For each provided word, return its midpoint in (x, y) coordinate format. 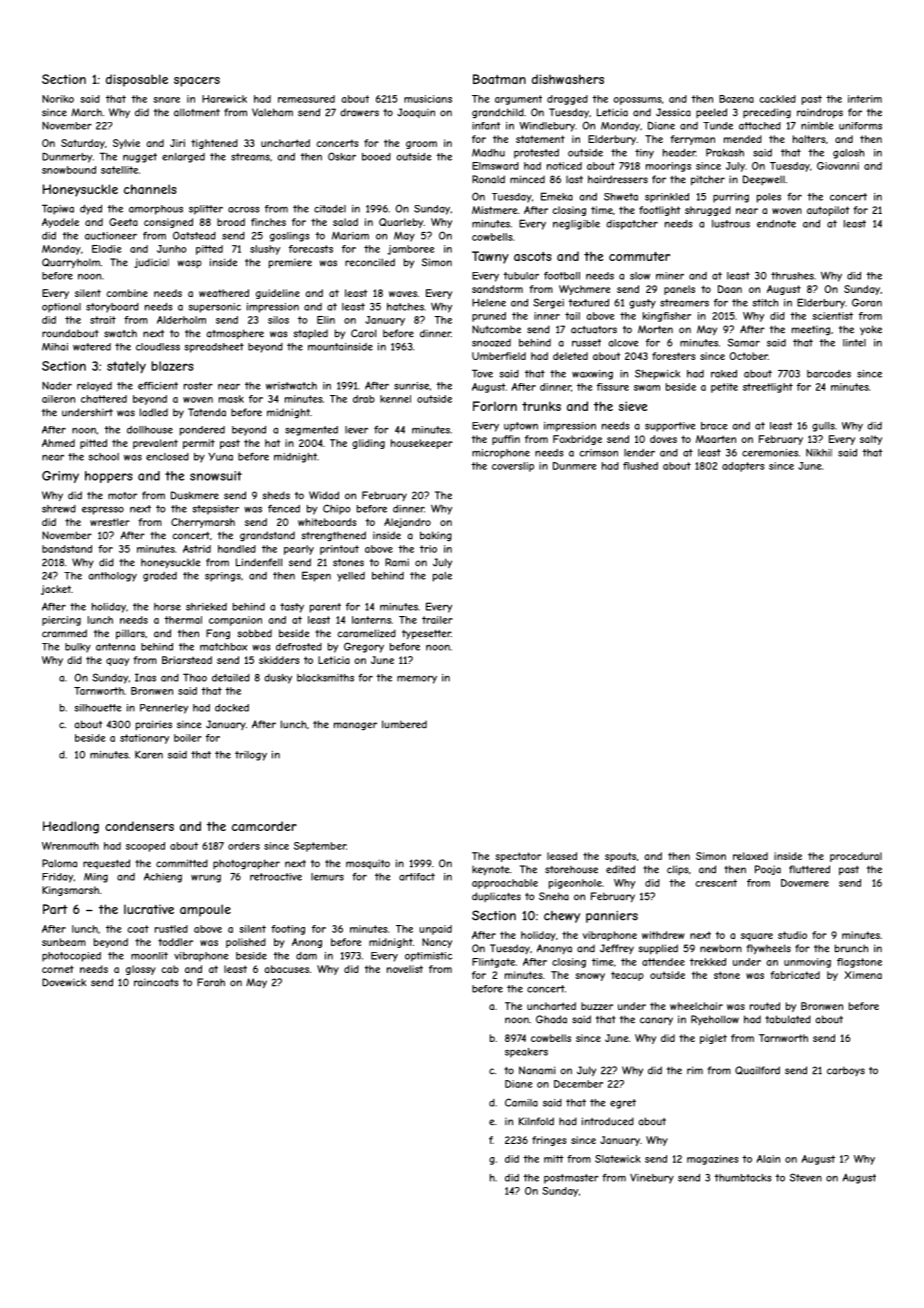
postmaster (571, 1179)
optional (61, 308)
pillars (130, 634)
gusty (642, 304)
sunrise (411, 386)
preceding (767, 113)
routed (765, 1006)
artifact (417, 877)
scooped (145, 847)
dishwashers (568, 79)
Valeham (272, 112)
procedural (856, 857)
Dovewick (64, 982)
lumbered (404, 724)
